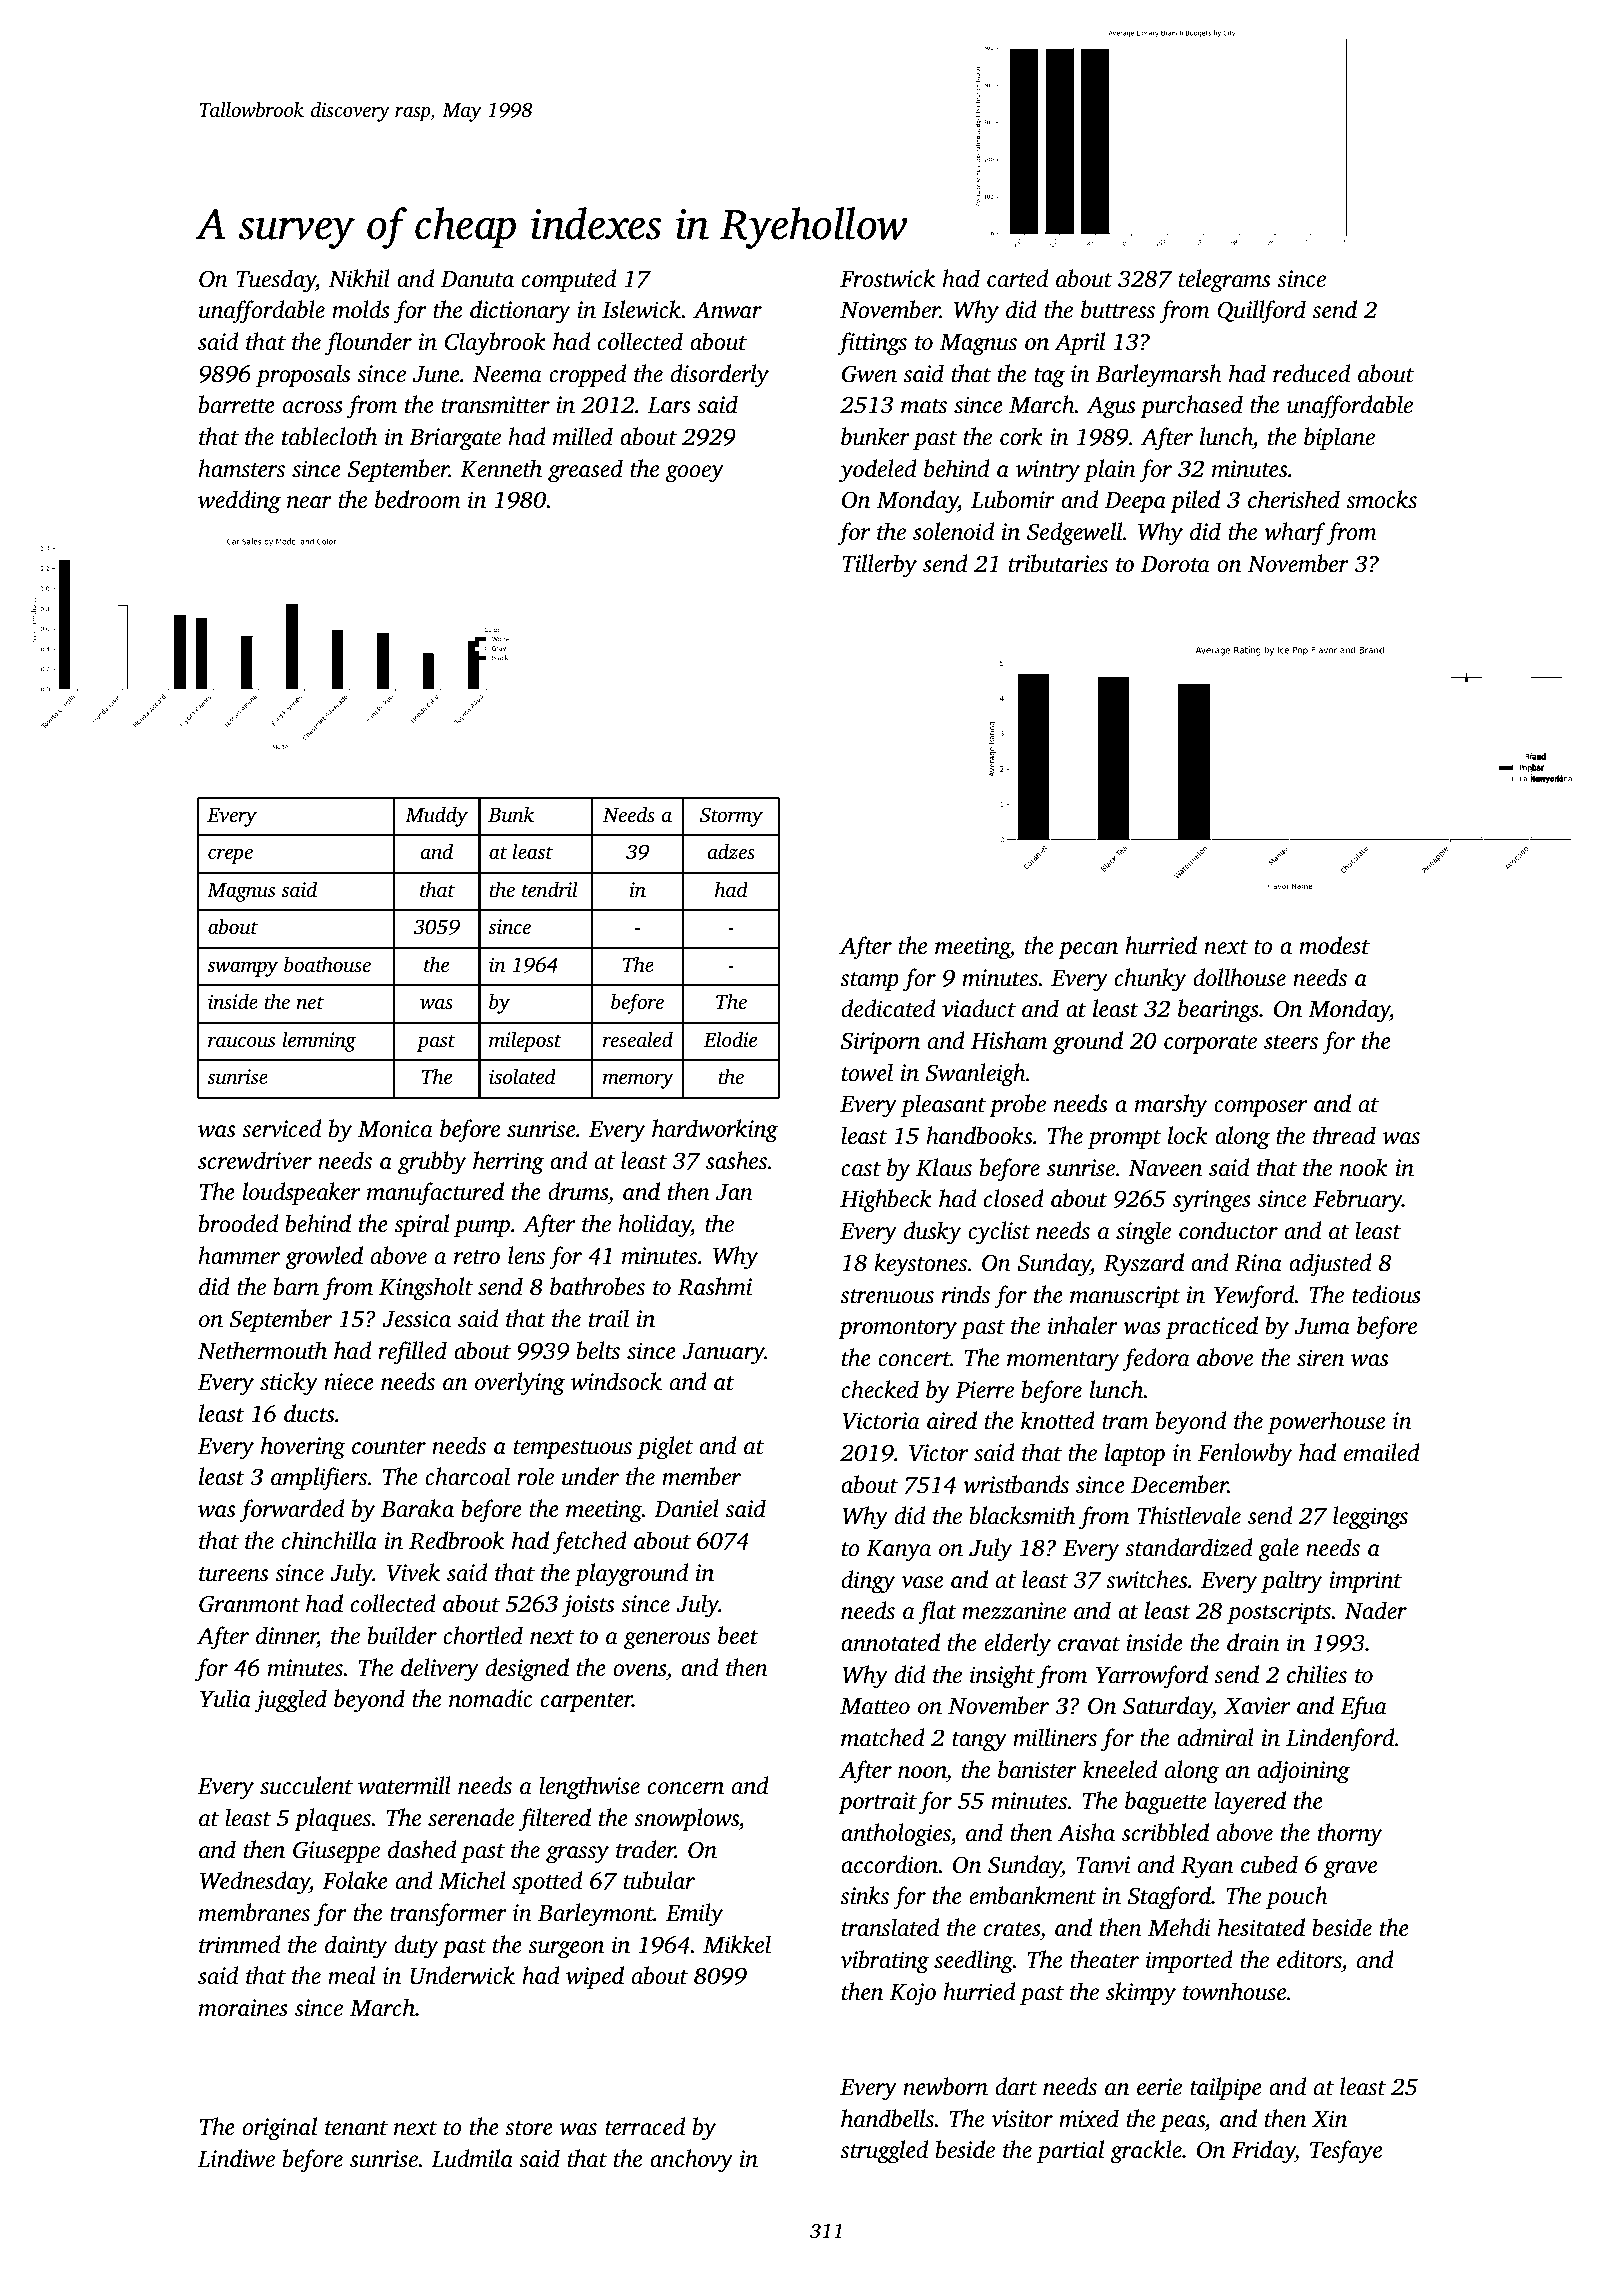  I want to click on Stormy, so click(731, 817).
